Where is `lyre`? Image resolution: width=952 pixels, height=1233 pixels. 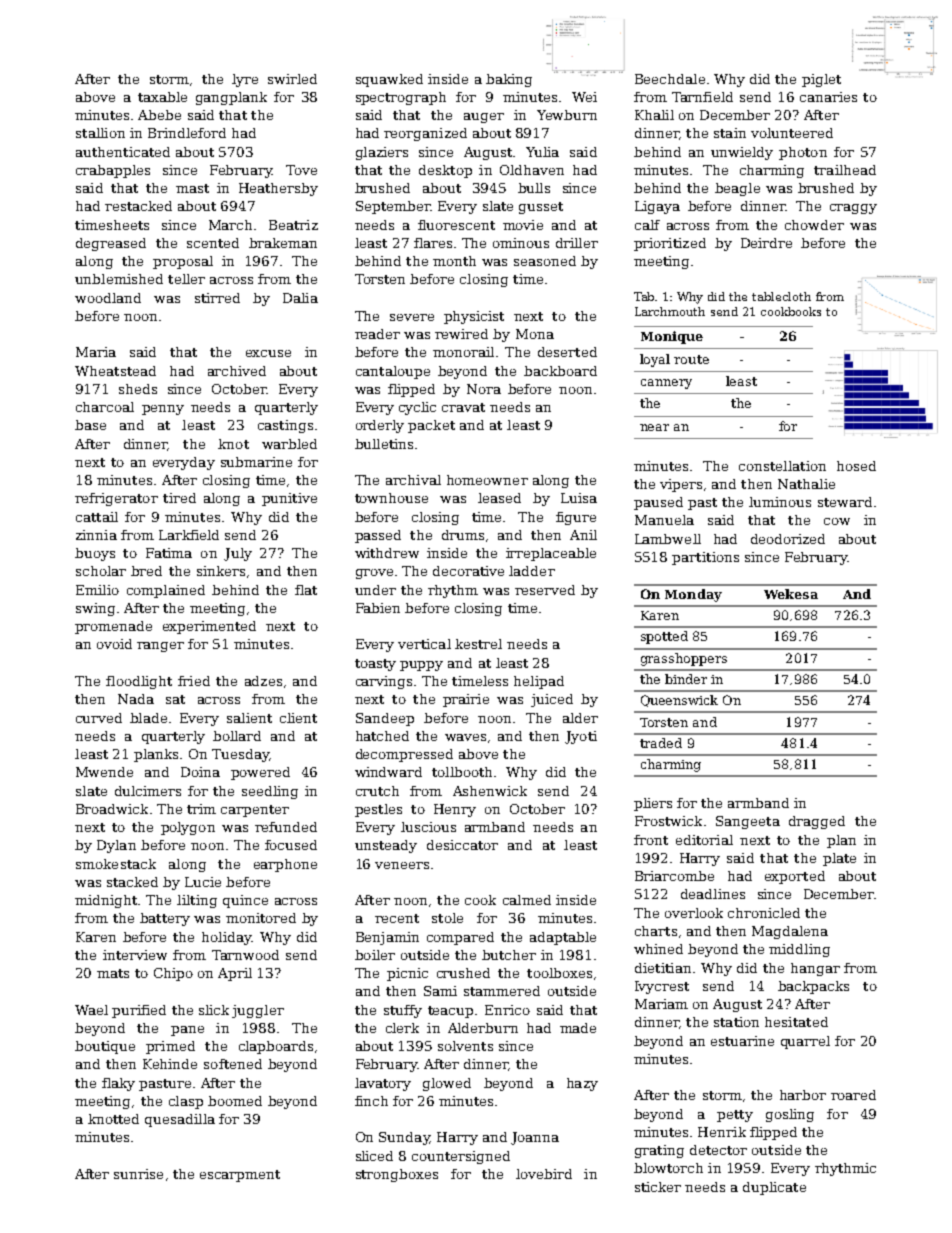
lyre is located at coordinates (245, 80).
